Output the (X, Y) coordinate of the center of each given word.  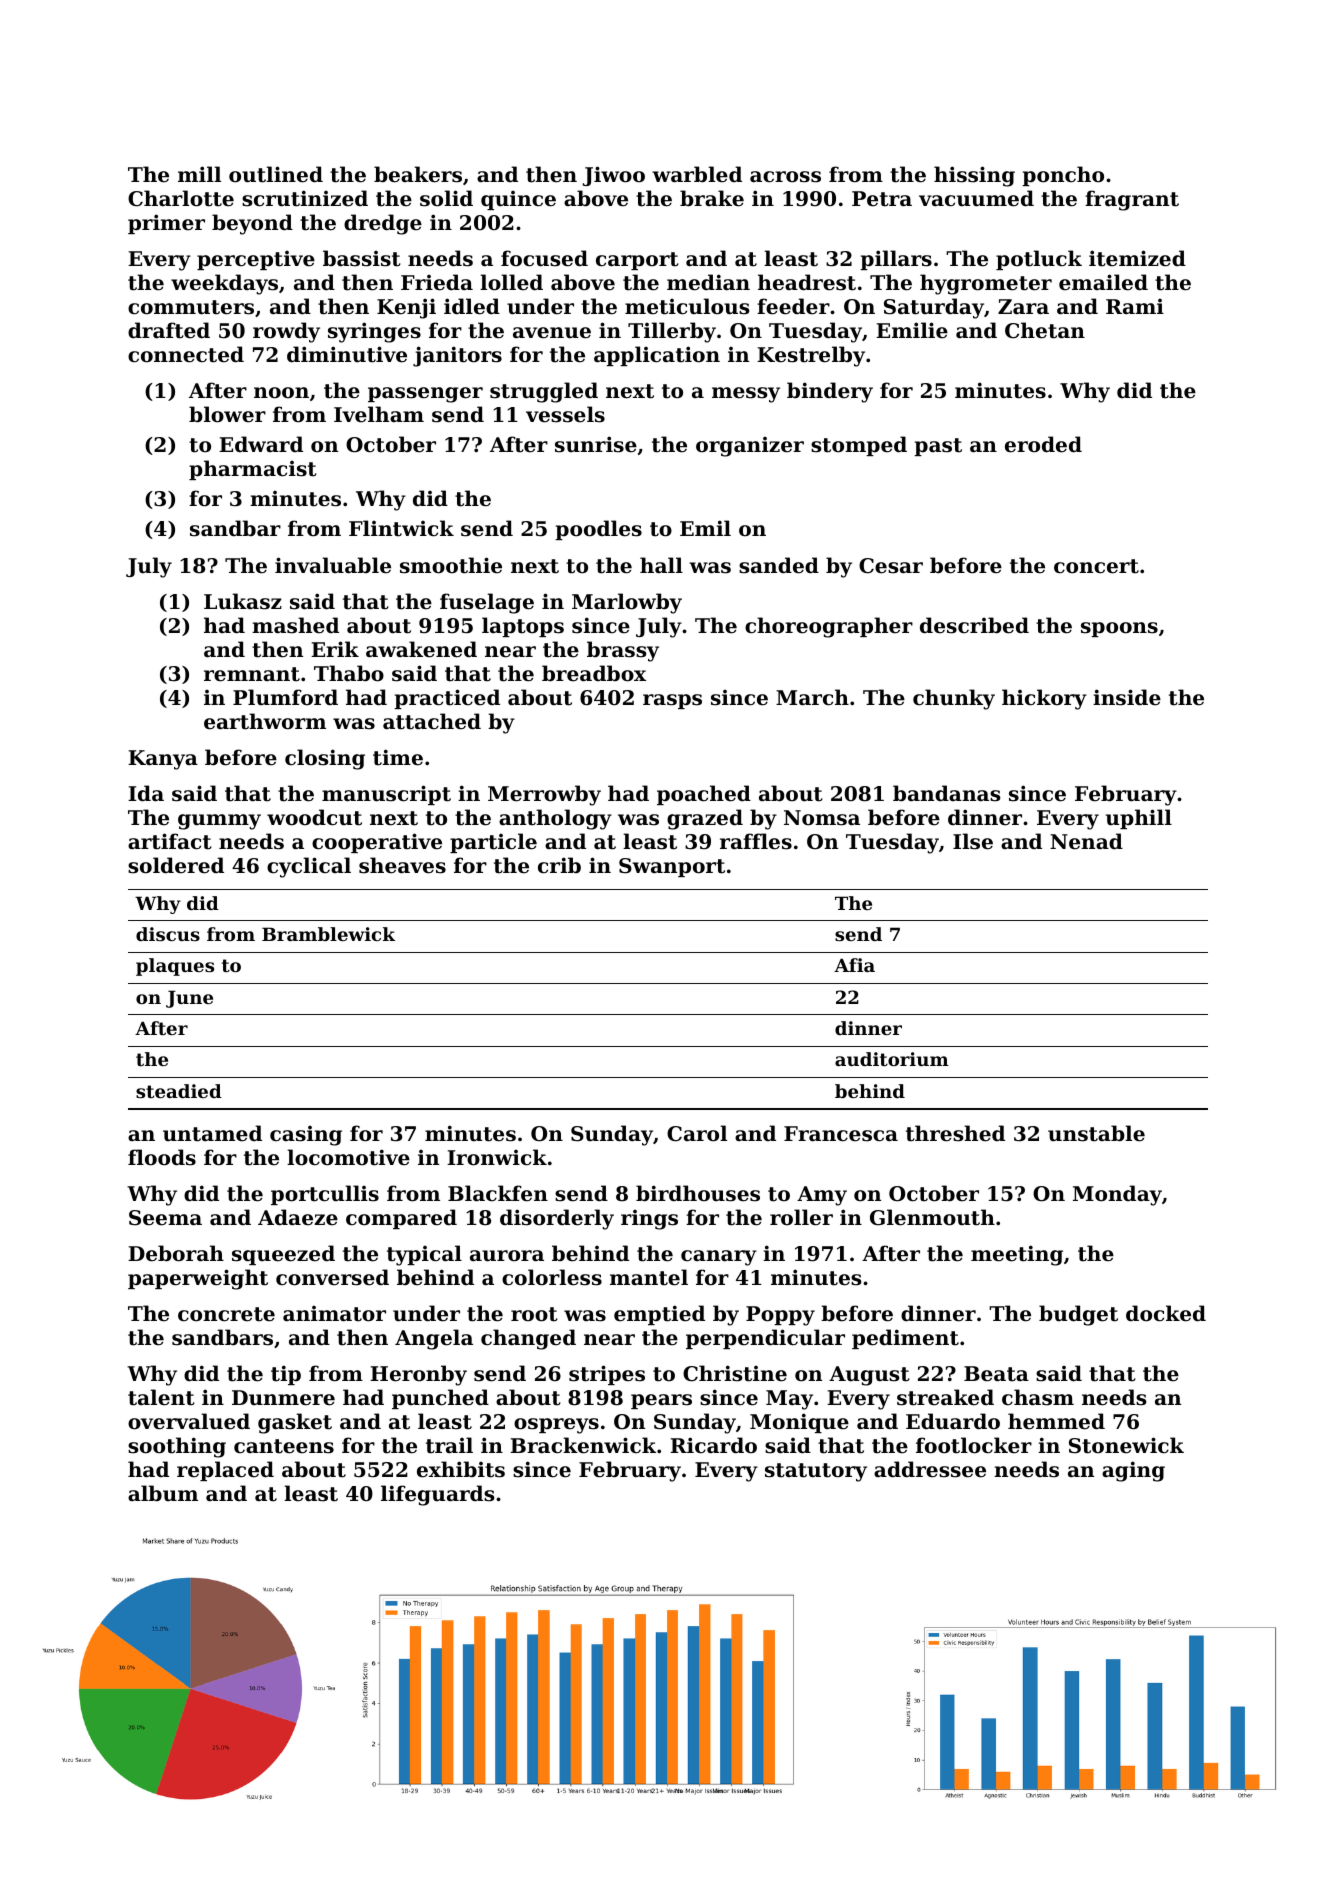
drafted (169, 330)
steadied (179, 1091)
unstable (1096, 1133)
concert (1096, 566)
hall (661, 565)
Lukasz (243, 601)
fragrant (1132, 200)
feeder (793, 306)
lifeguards (437, 1495)
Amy (822, 1196)
